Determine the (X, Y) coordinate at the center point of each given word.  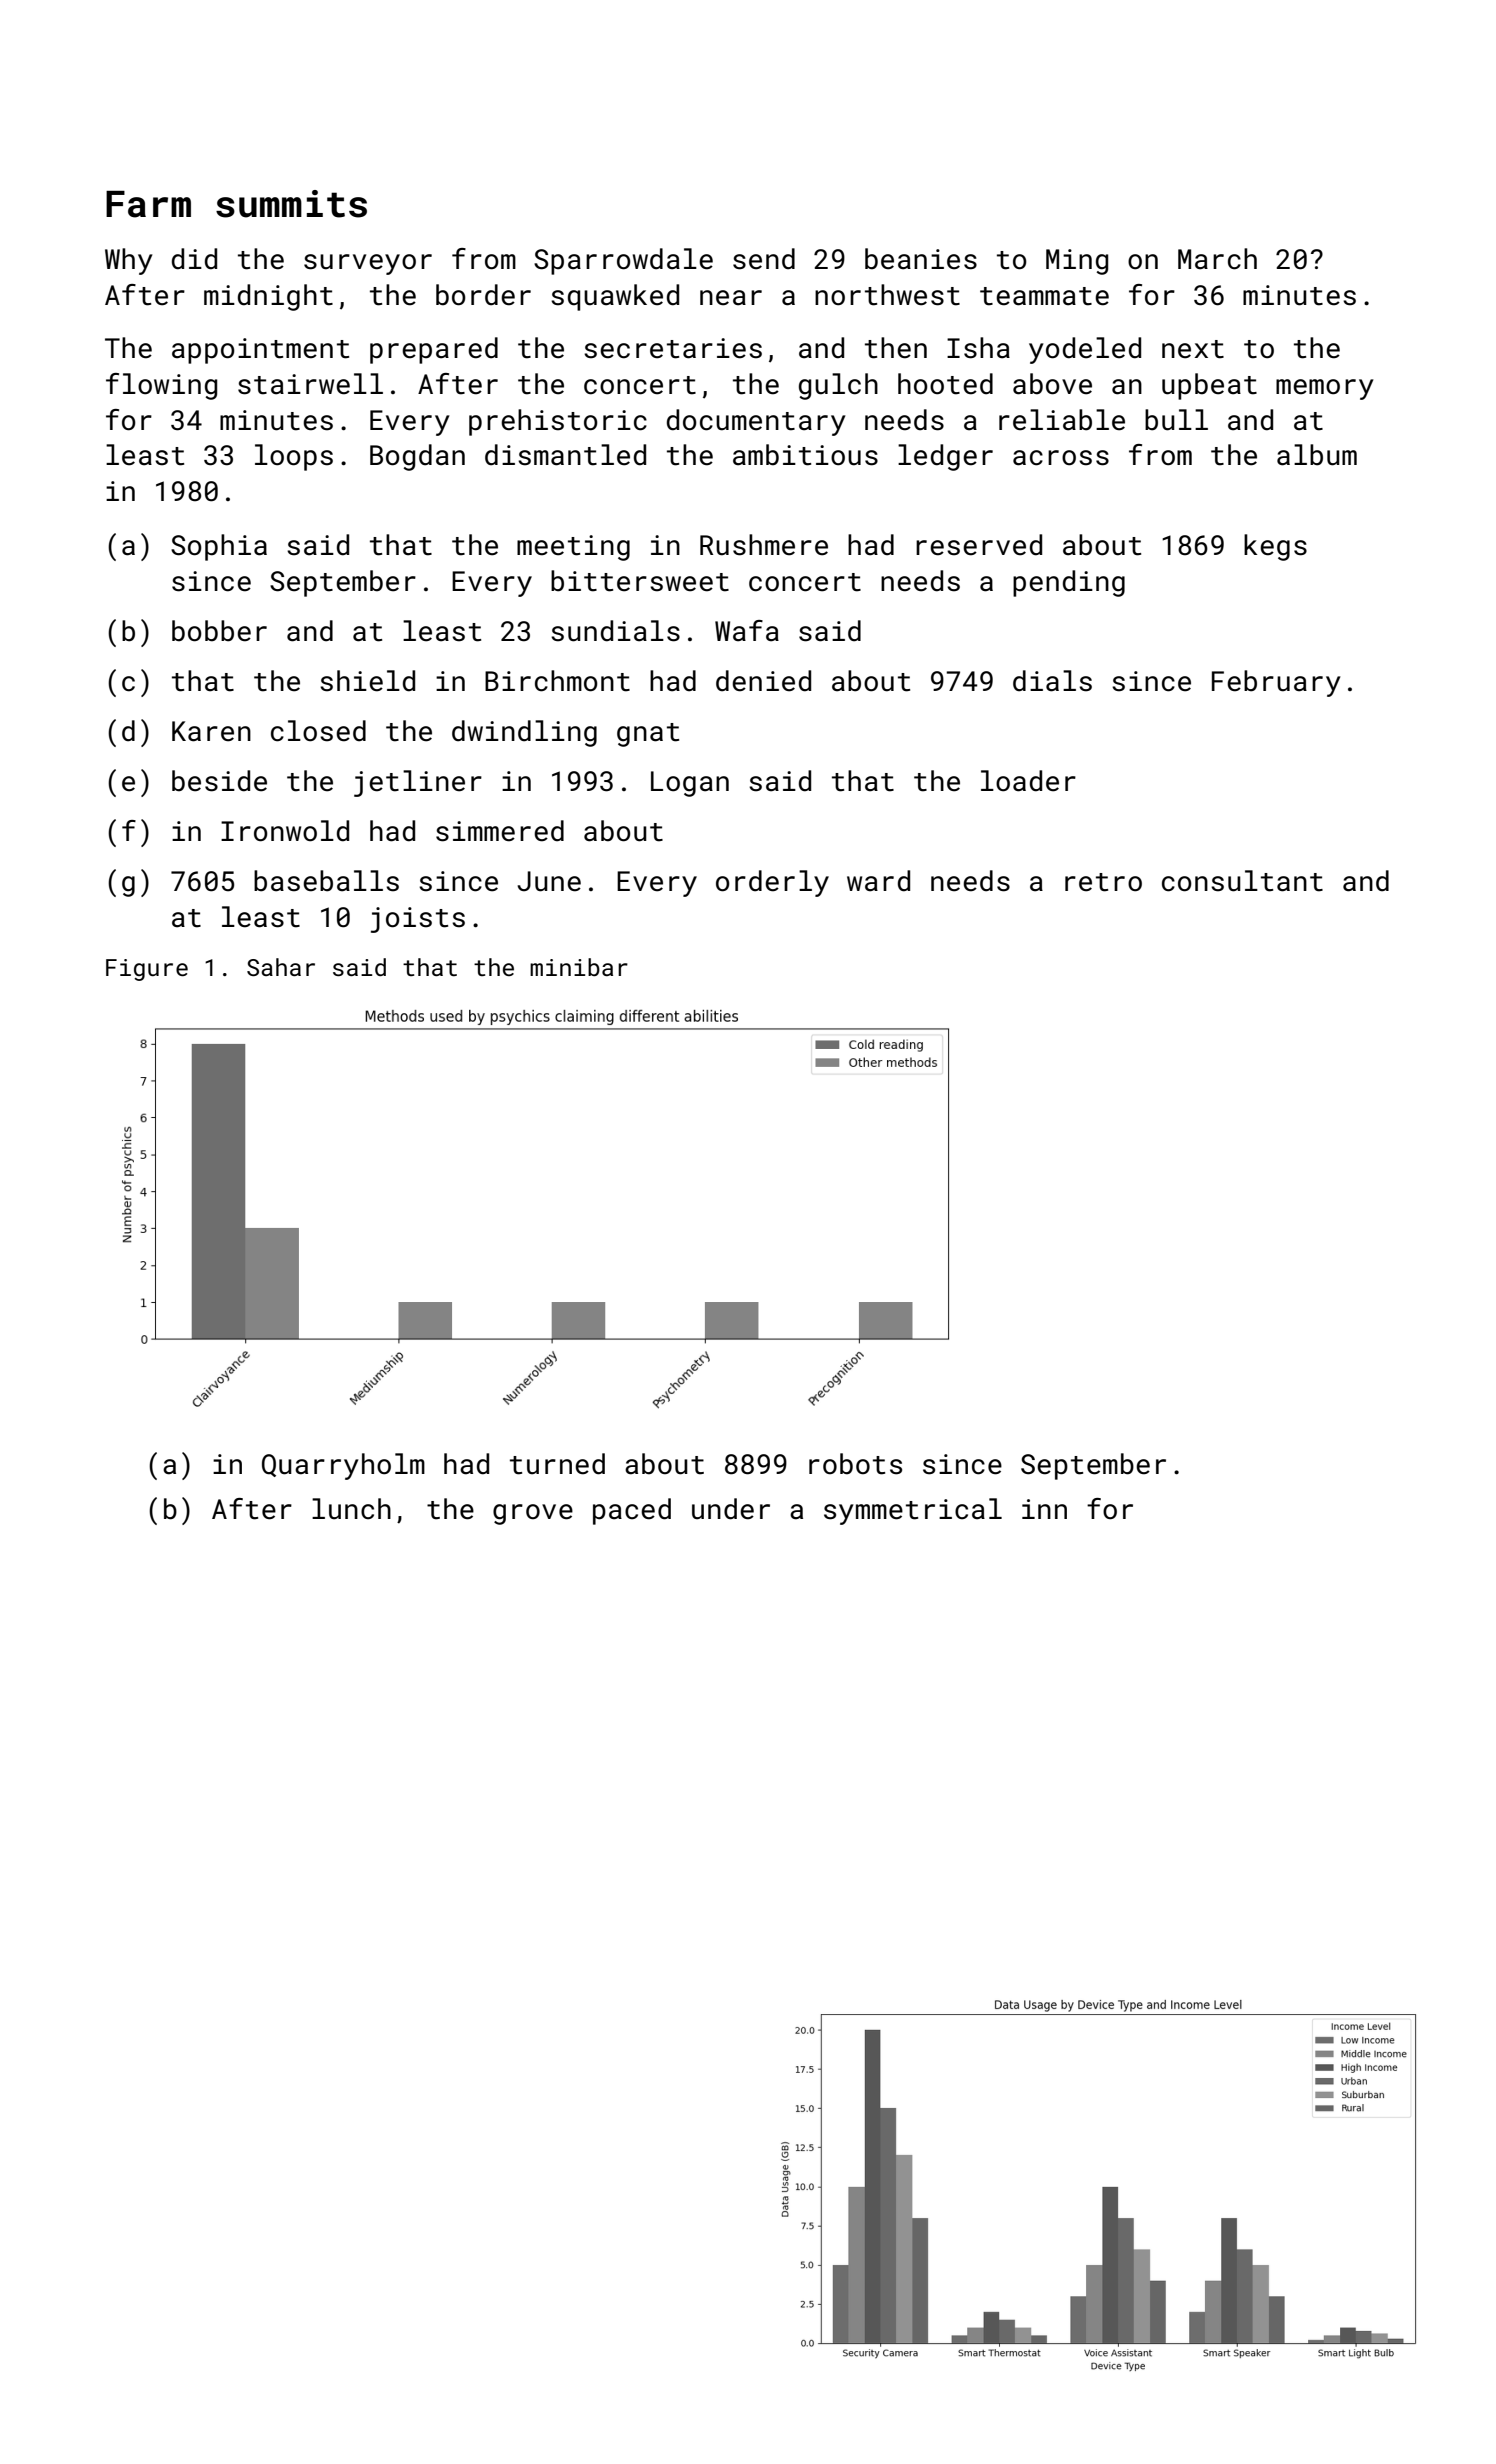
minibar (579, 967)
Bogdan (417, 457)
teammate (1044, 296)
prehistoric (558, 422)
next (1193, 349)
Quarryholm (343, 1466)
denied (763, 681)
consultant (1242, 881)
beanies (921, 259)
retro (1103, 882)
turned (557, 1464)
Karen (211, 731)
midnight (268, 297)
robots (855, 1464)
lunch (351, 1509)
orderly (772, 883)
